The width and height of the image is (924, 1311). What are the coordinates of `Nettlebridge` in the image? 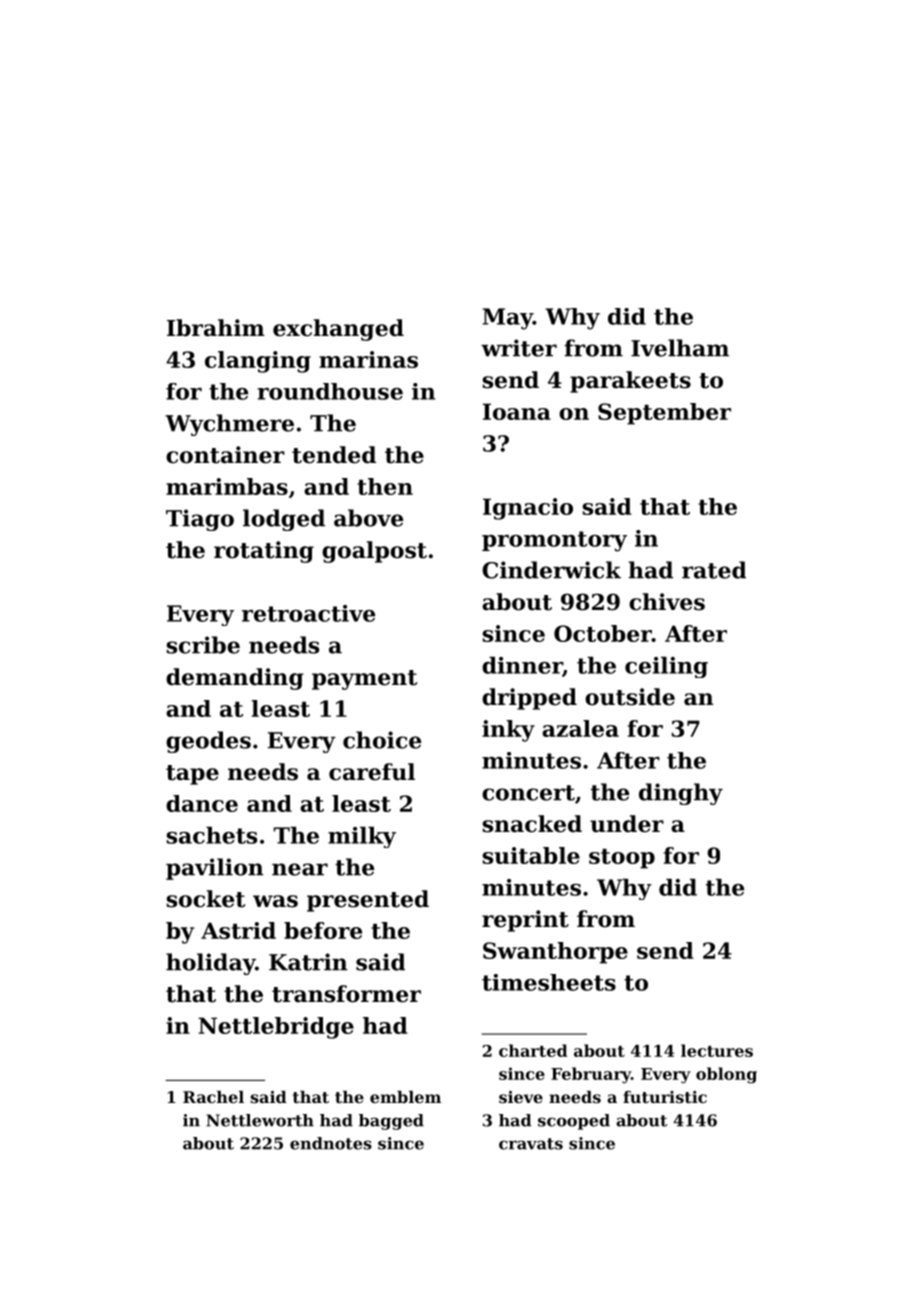 It's located at (276, 1028).
